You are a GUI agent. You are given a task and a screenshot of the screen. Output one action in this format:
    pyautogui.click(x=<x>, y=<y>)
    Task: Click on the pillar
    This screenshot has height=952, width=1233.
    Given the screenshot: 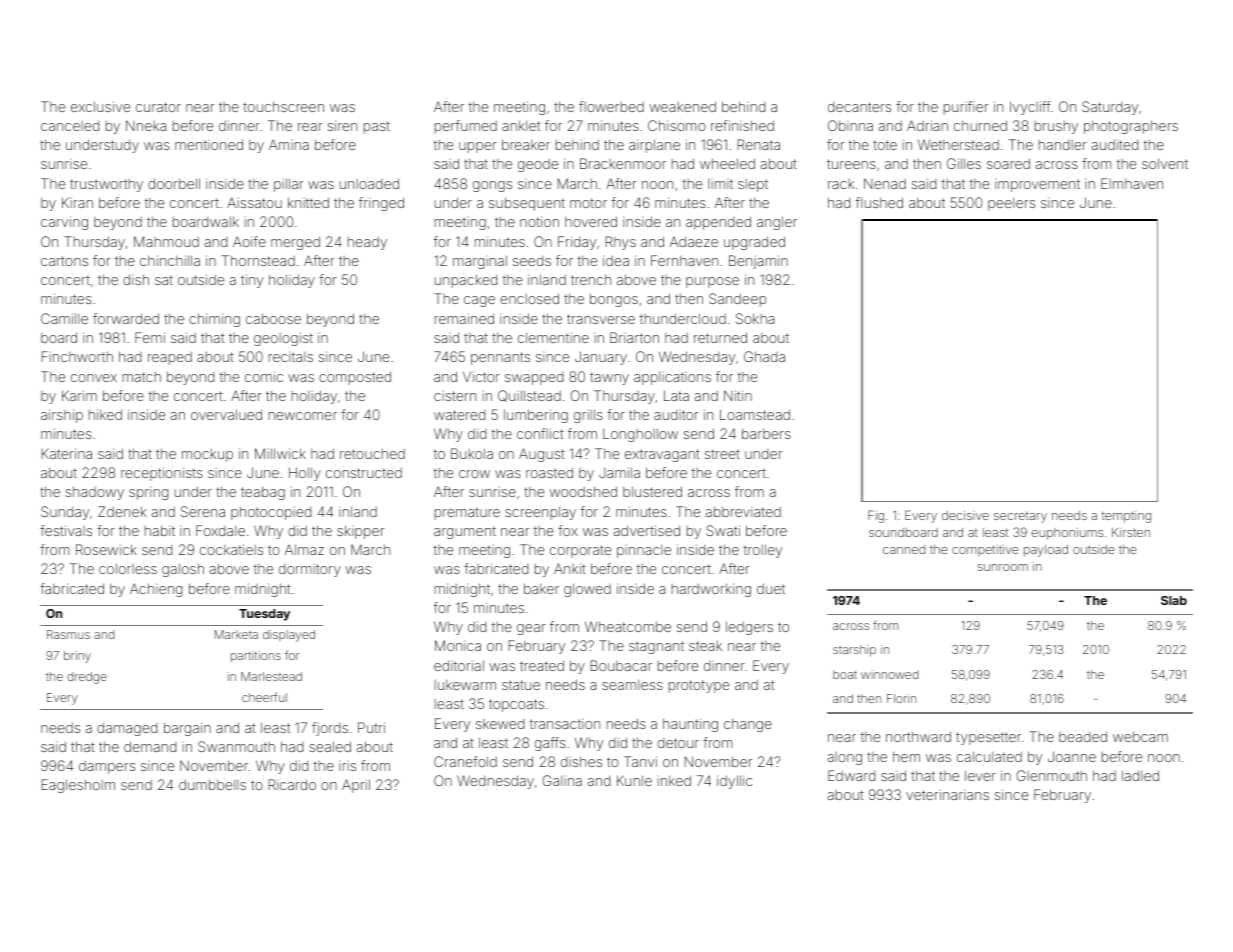 What is the action you would take?
    pyautogui.click(x=288, y=185)
